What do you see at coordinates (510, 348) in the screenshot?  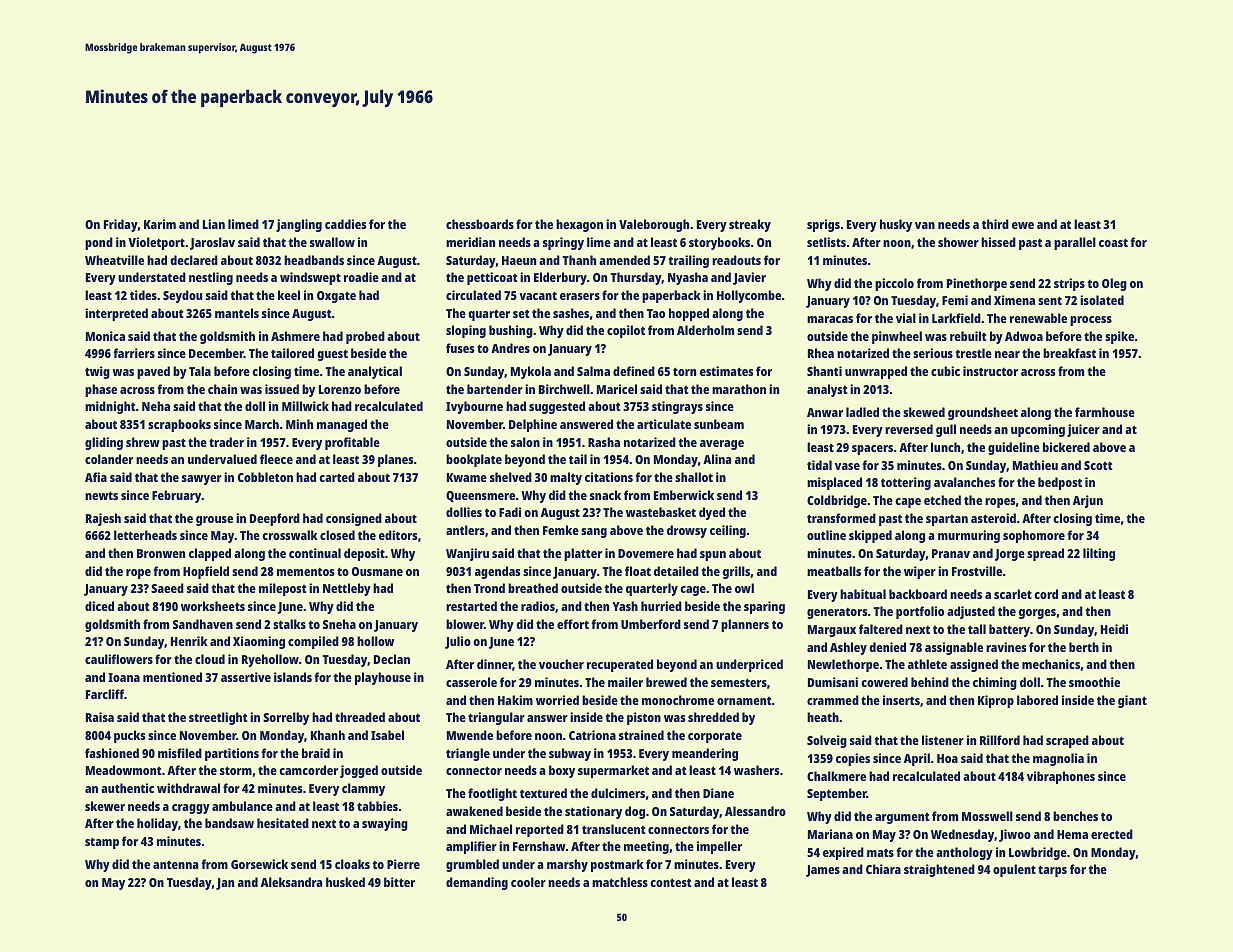 I see `Andres` at bounding box center [510, 348].
